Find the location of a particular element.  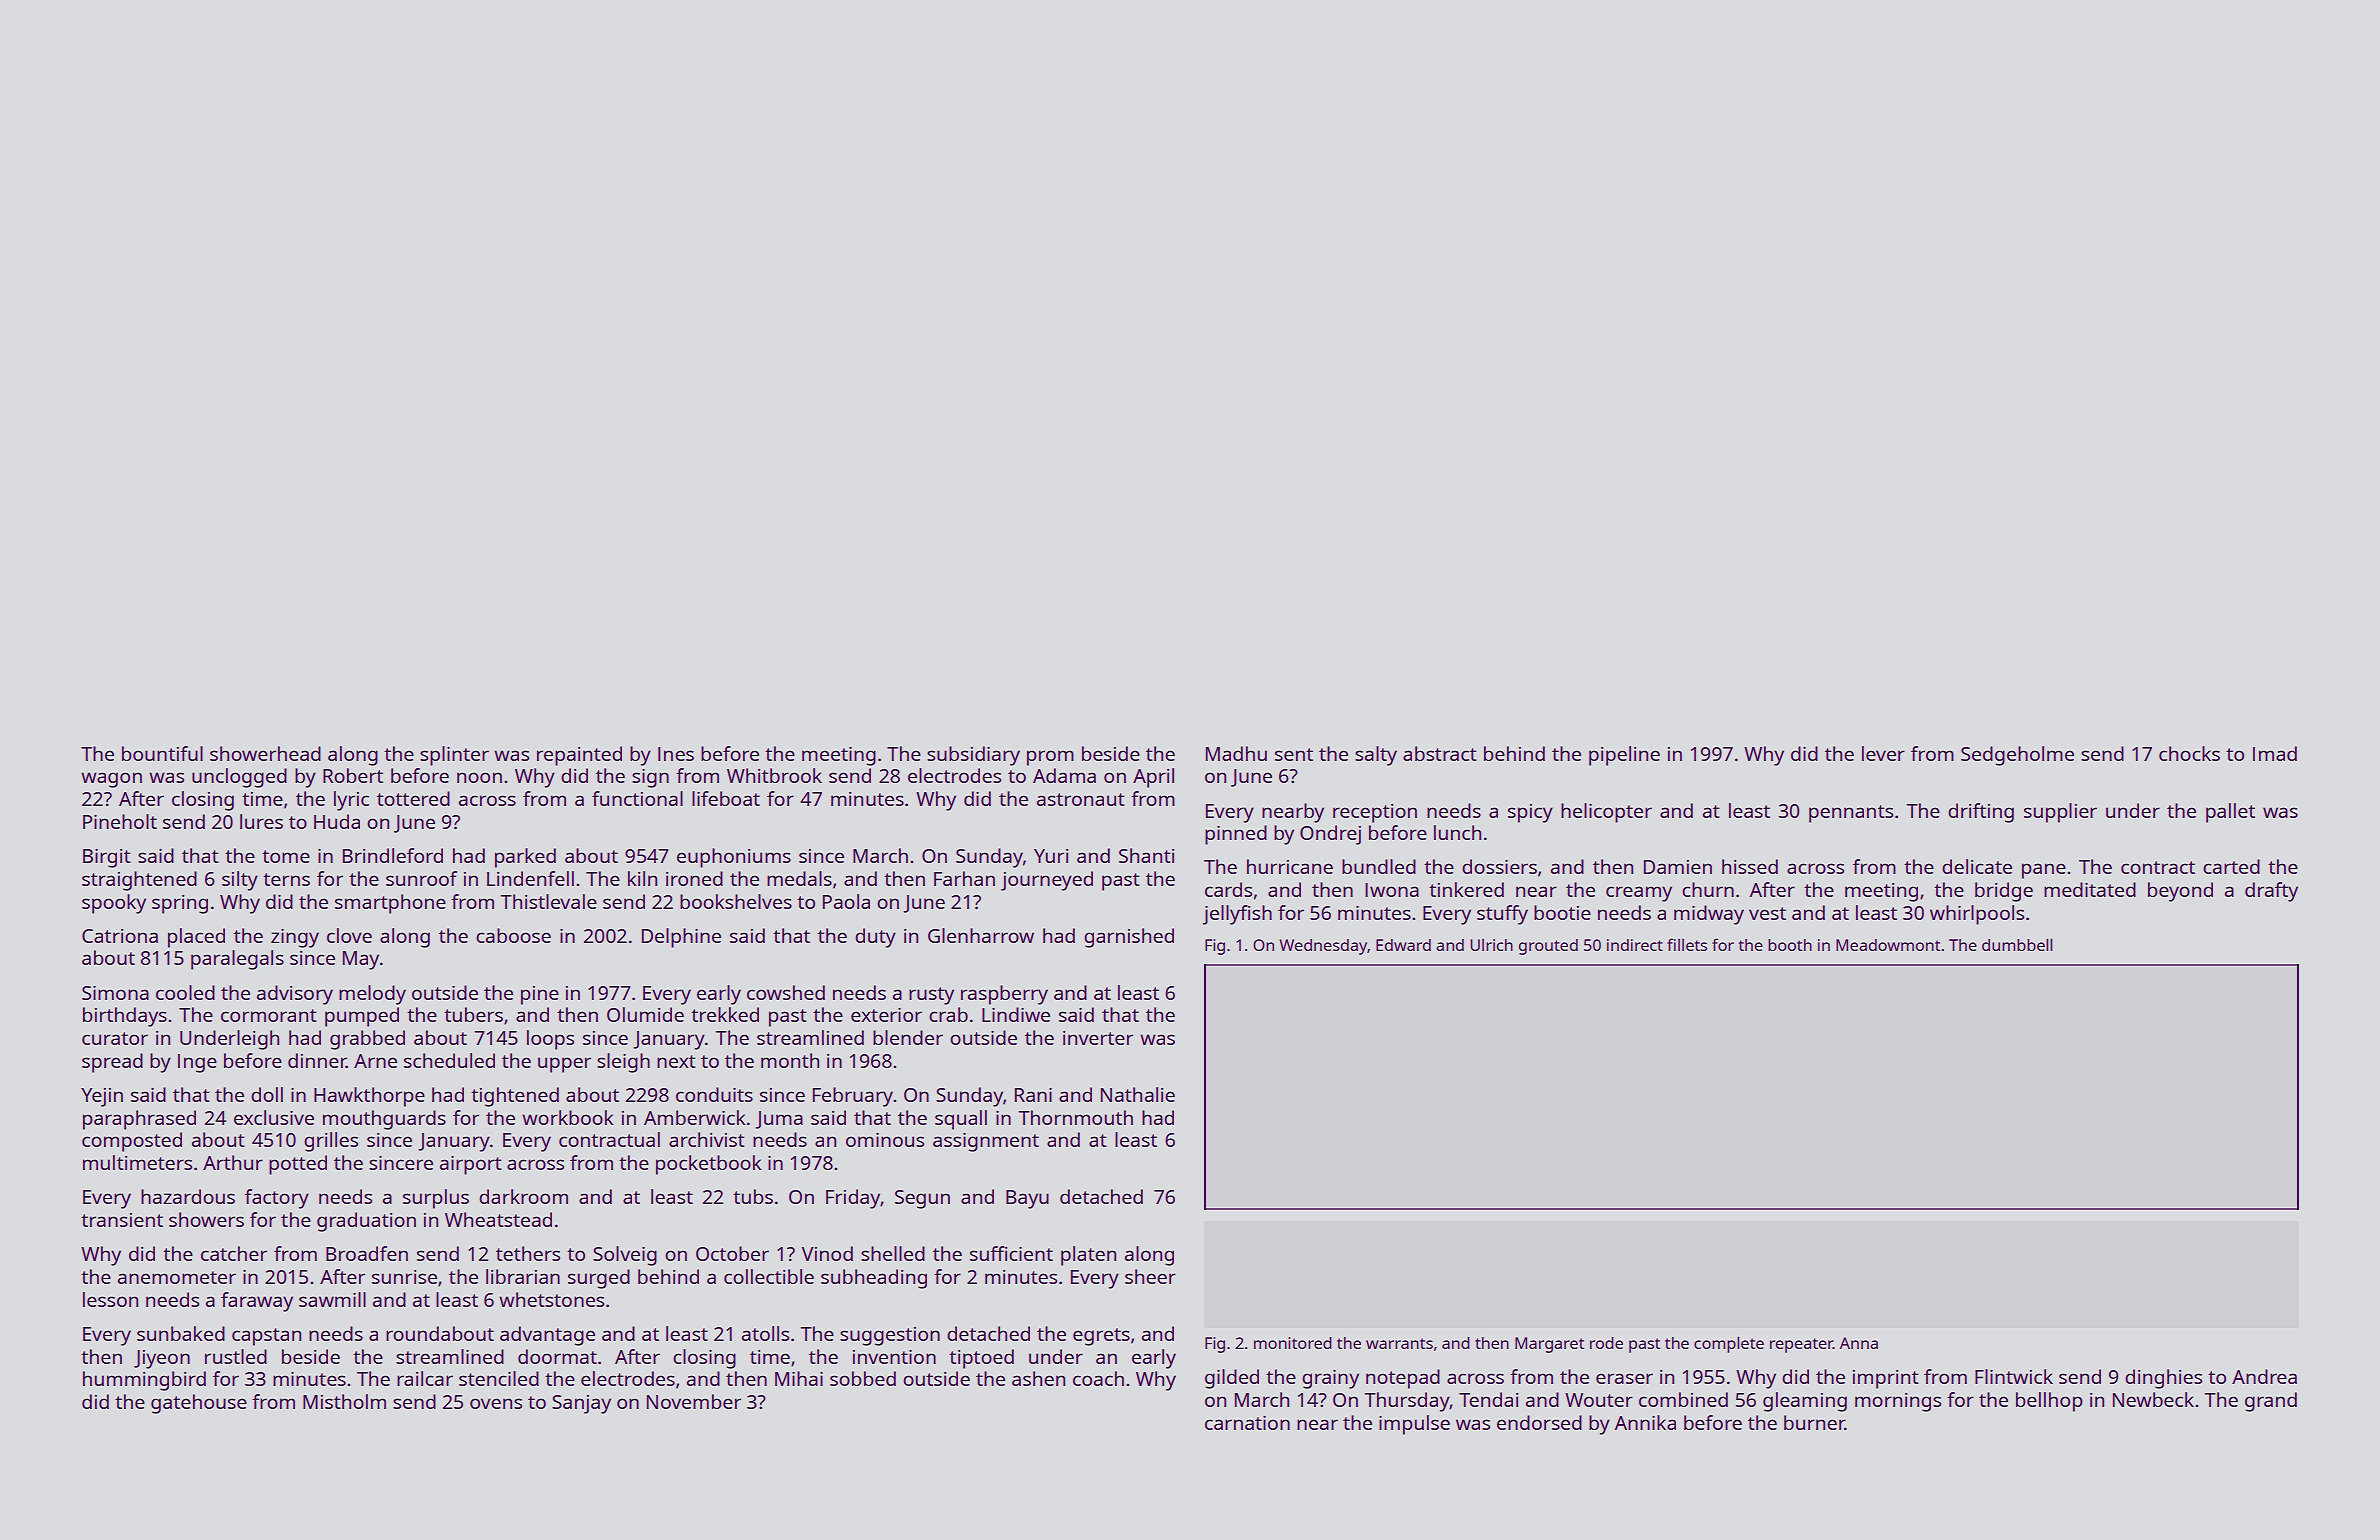

whetstones is located at coordinates (551, 1299).
